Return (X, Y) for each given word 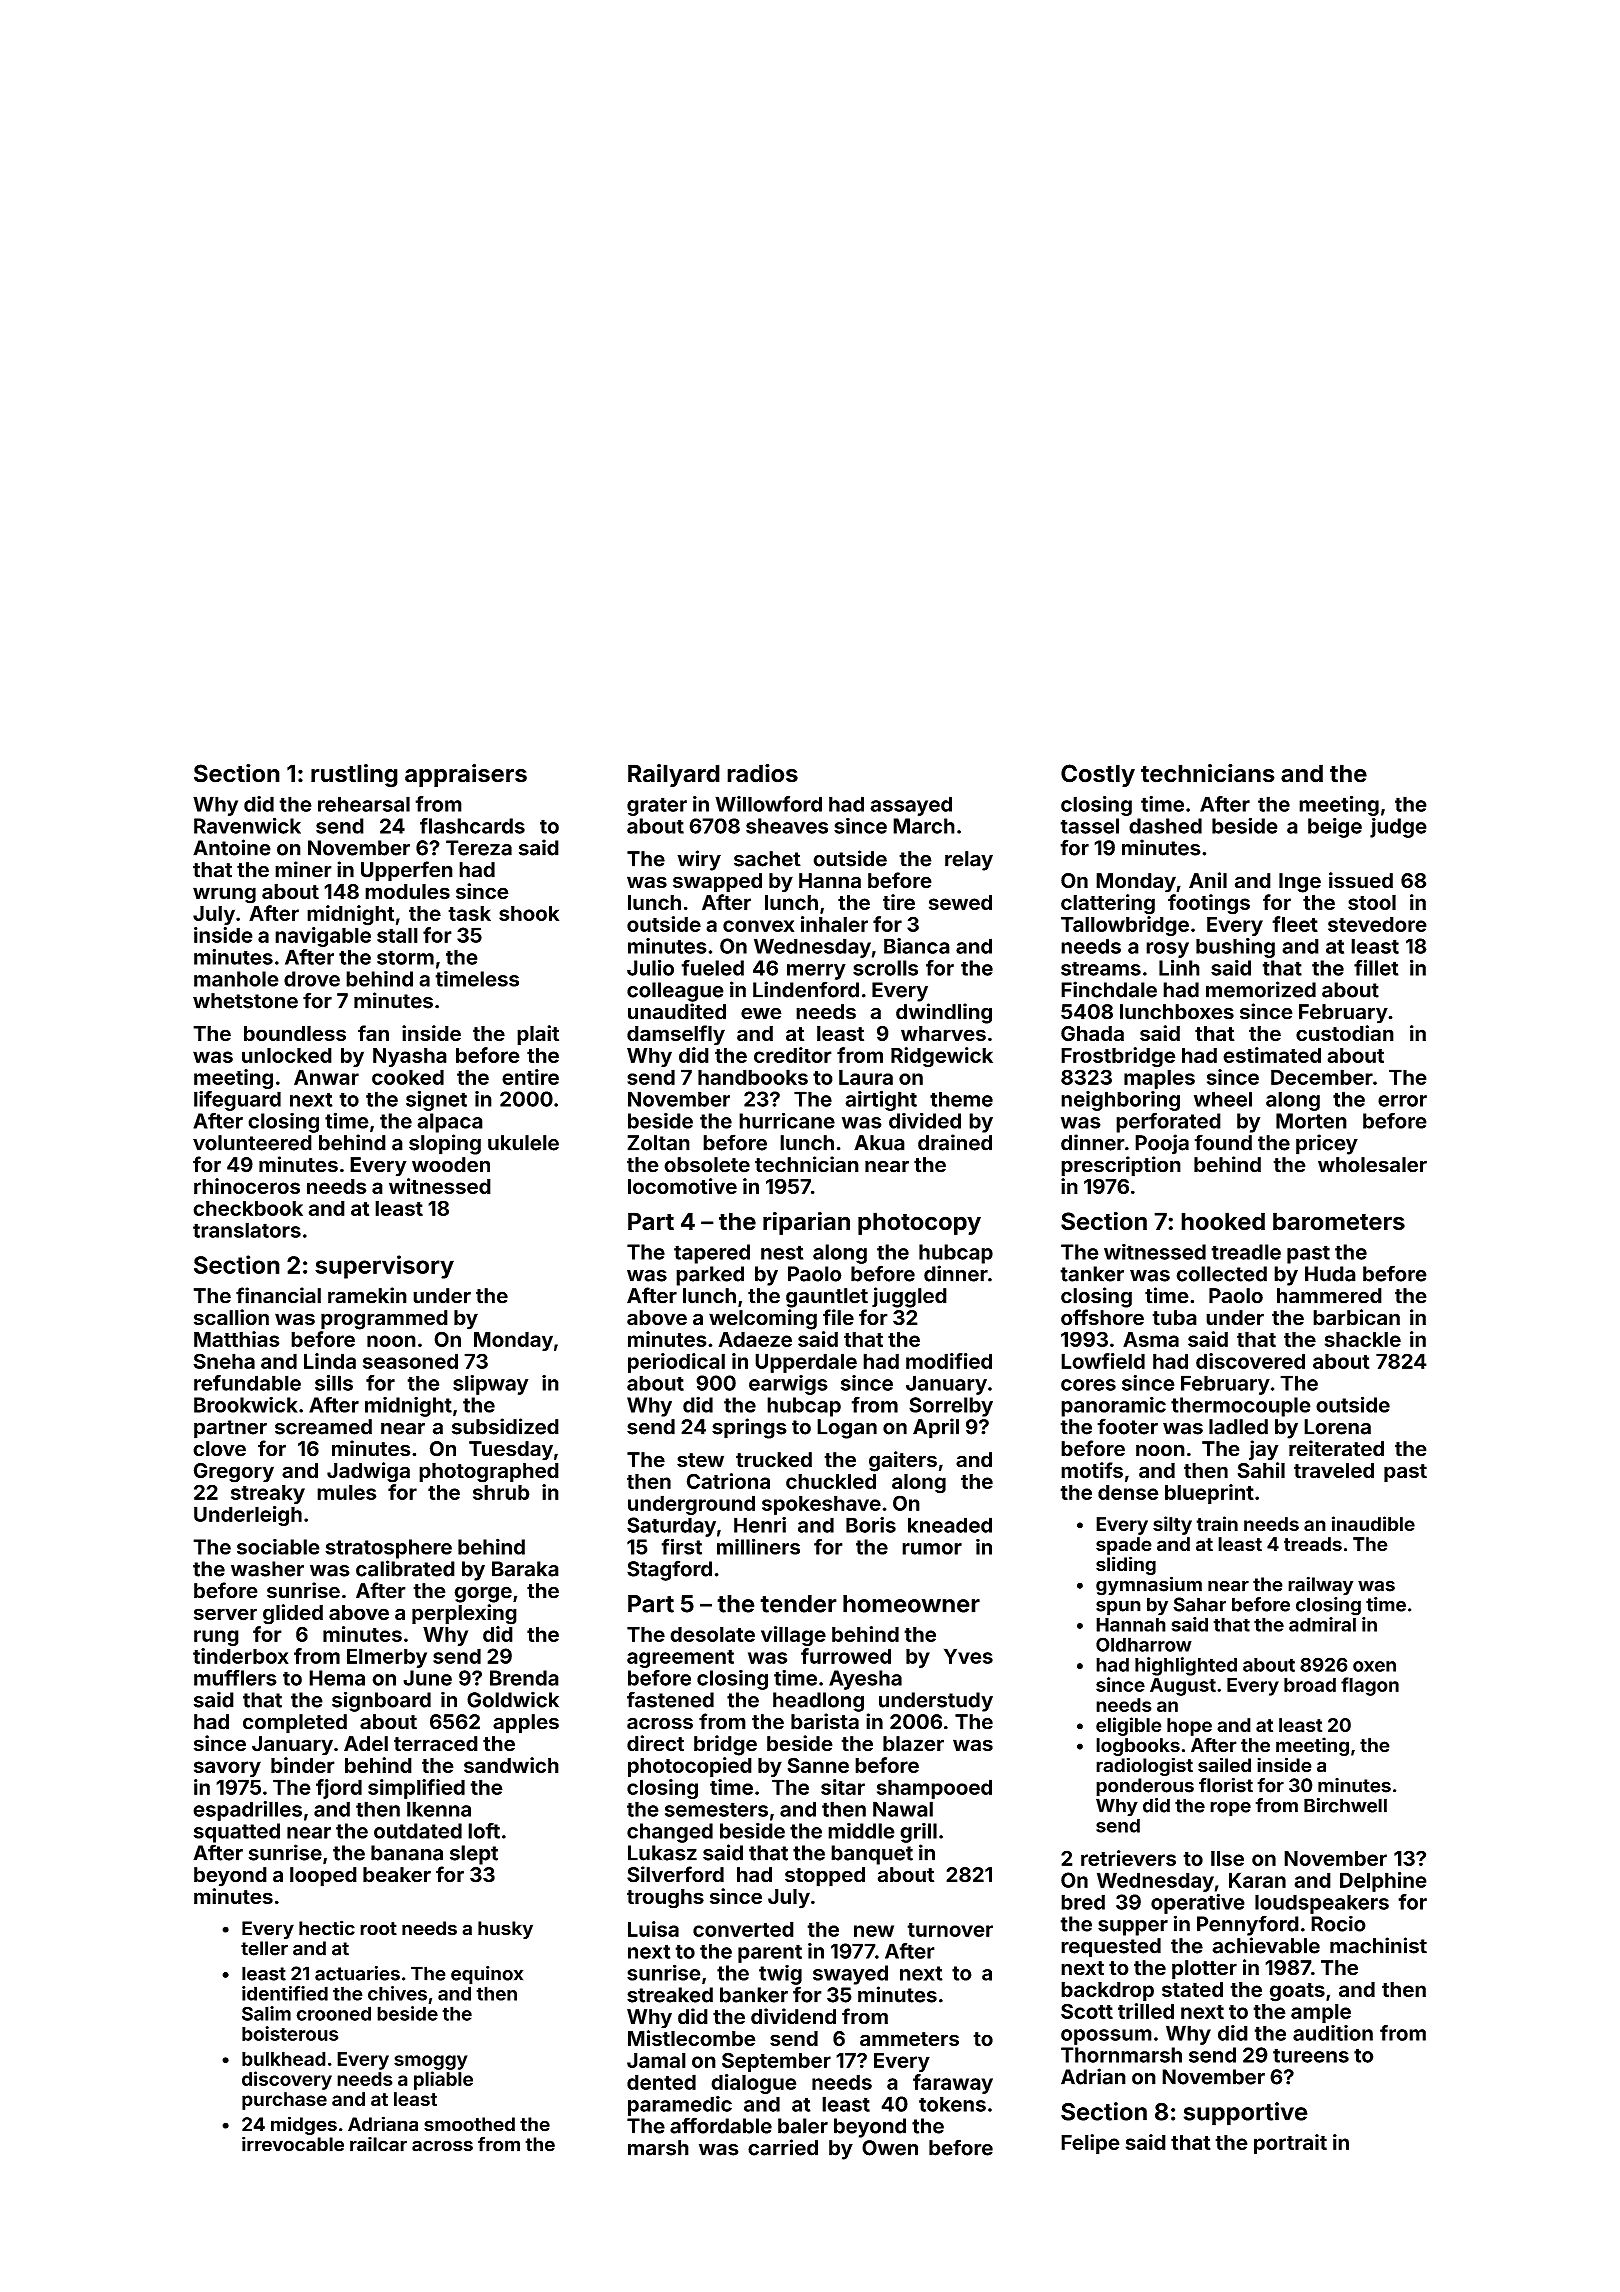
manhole (236, 979)
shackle (1363, 1339)
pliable (443, 2080)
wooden (451, 1165)
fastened (670, 1699)
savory (227, 1769)
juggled (909, 1297)
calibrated (405, 1568)
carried (783, 2147)
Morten (1311, 1121)
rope (1230, 1809)
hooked (1223, 1221)
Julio (650, 967)
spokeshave (821, 1505)
